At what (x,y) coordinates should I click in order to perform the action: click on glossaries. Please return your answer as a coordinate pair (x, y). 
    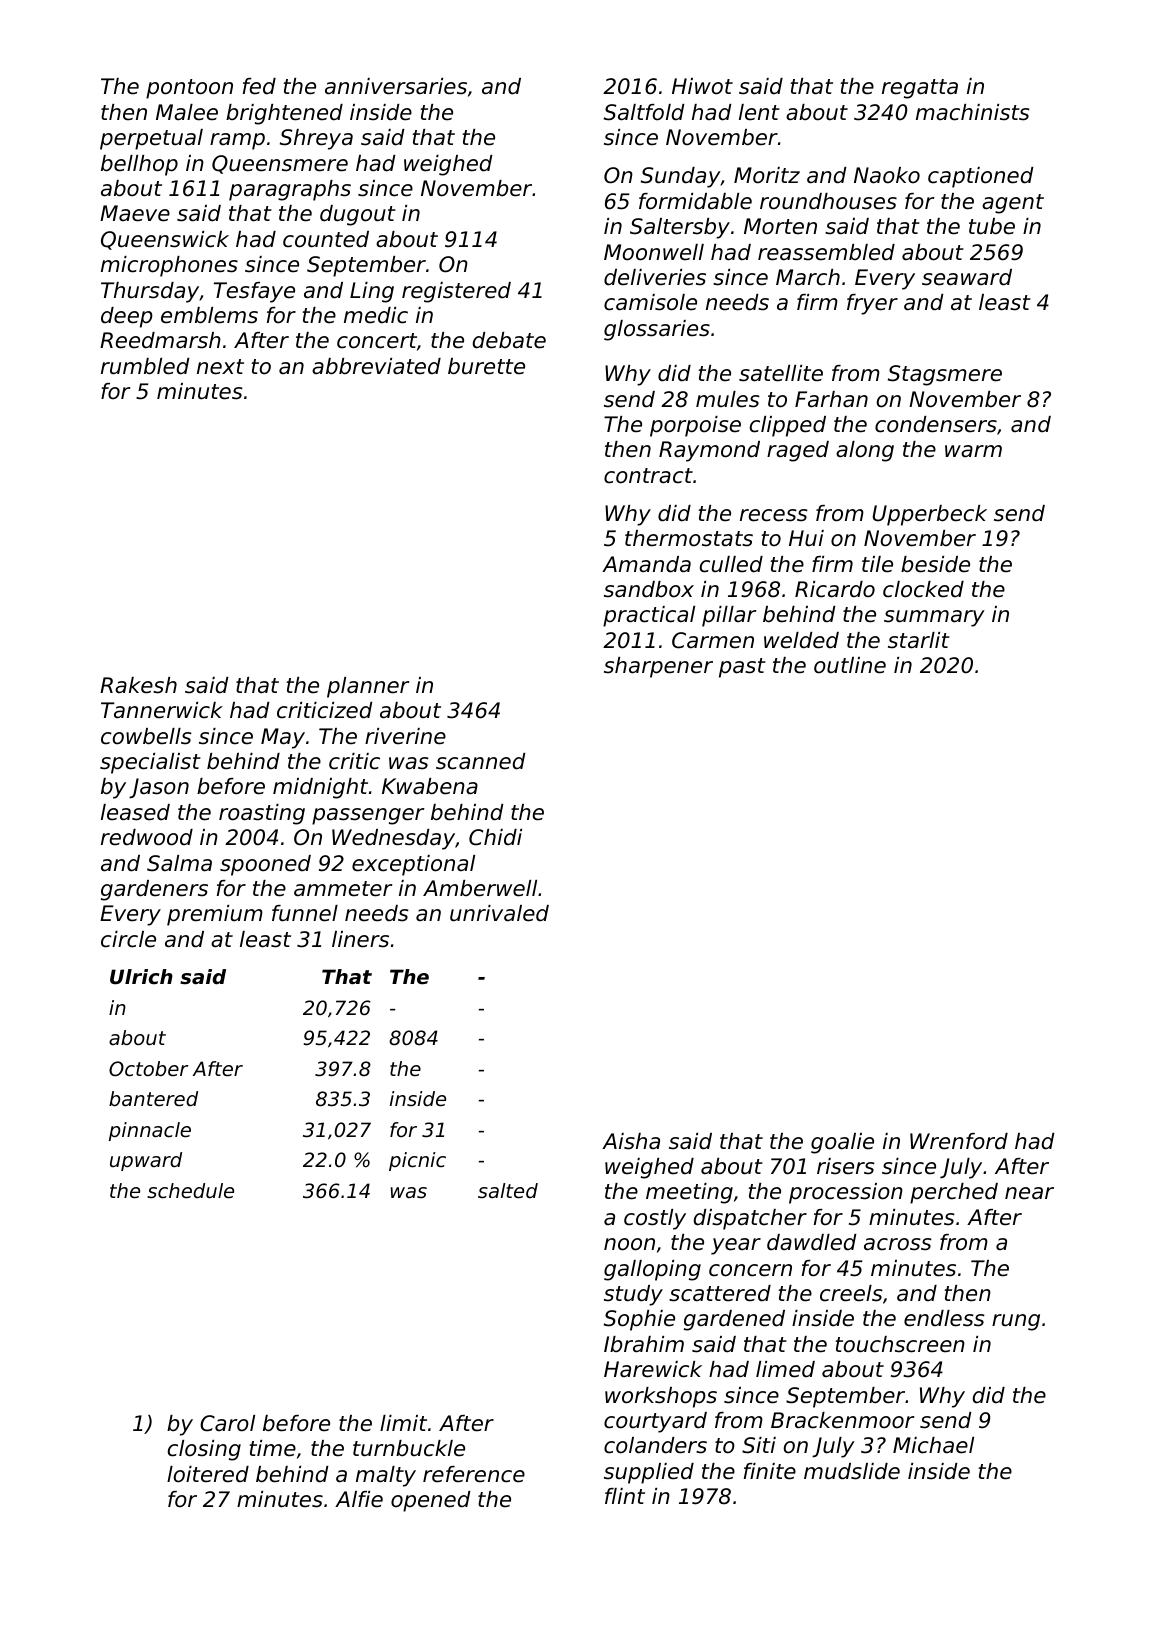
    Looking at the image, I should click on (657, 330).
